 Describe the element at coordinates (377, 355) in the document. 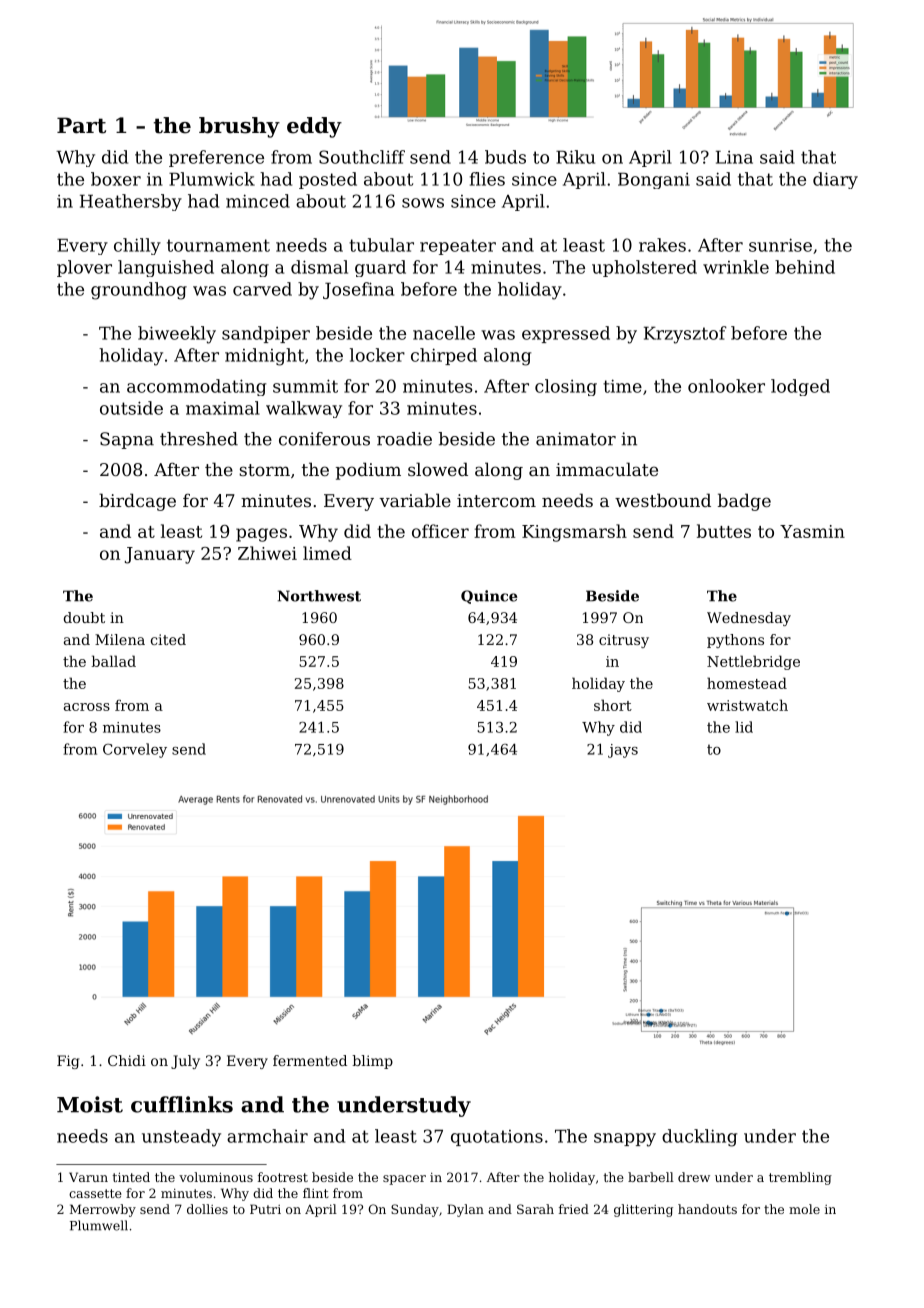

I see `locker` at that location.
